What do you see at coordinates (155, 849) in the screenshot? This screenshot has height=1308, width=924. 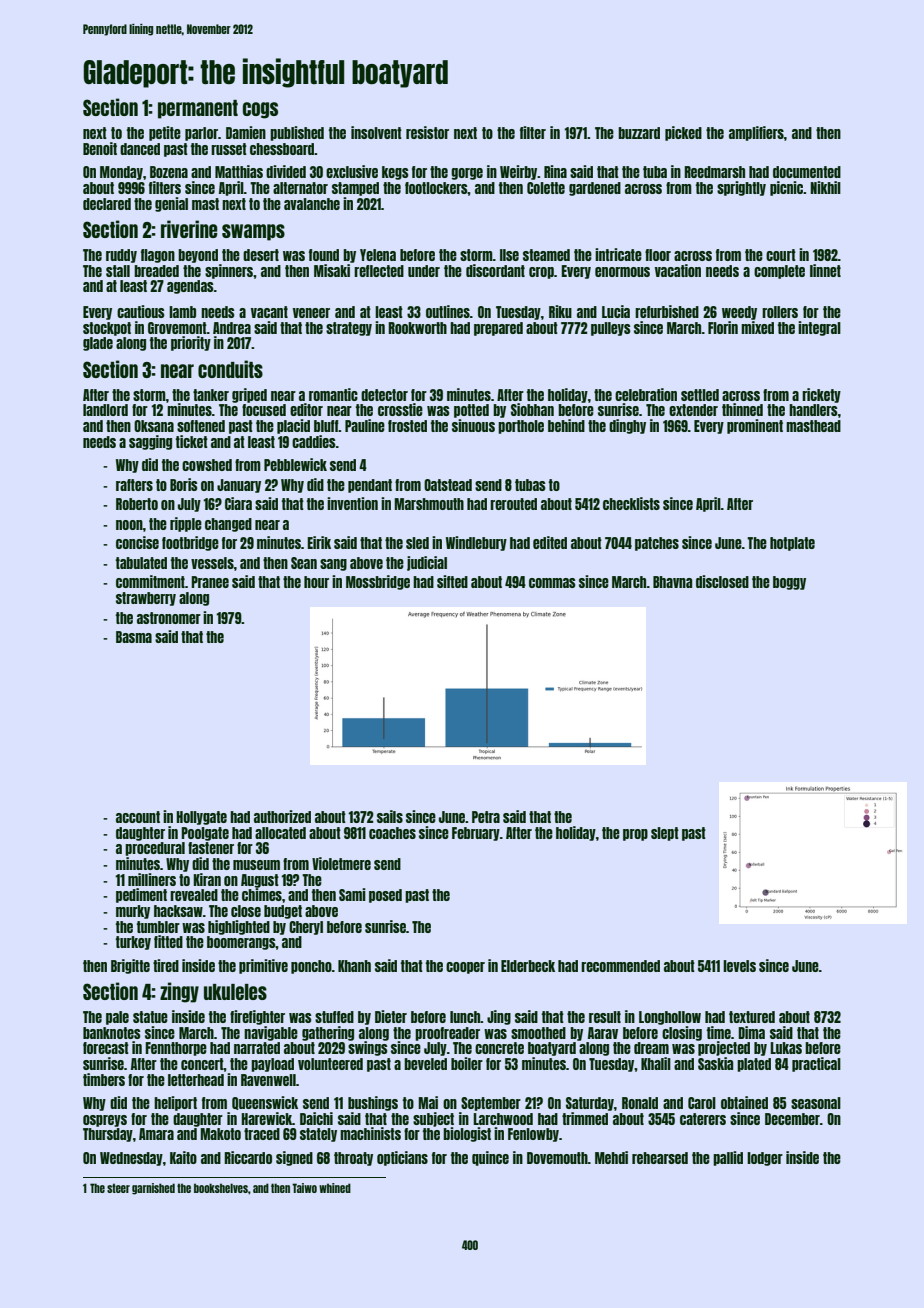 I see `procedural` at bounding box center [155, 849].
